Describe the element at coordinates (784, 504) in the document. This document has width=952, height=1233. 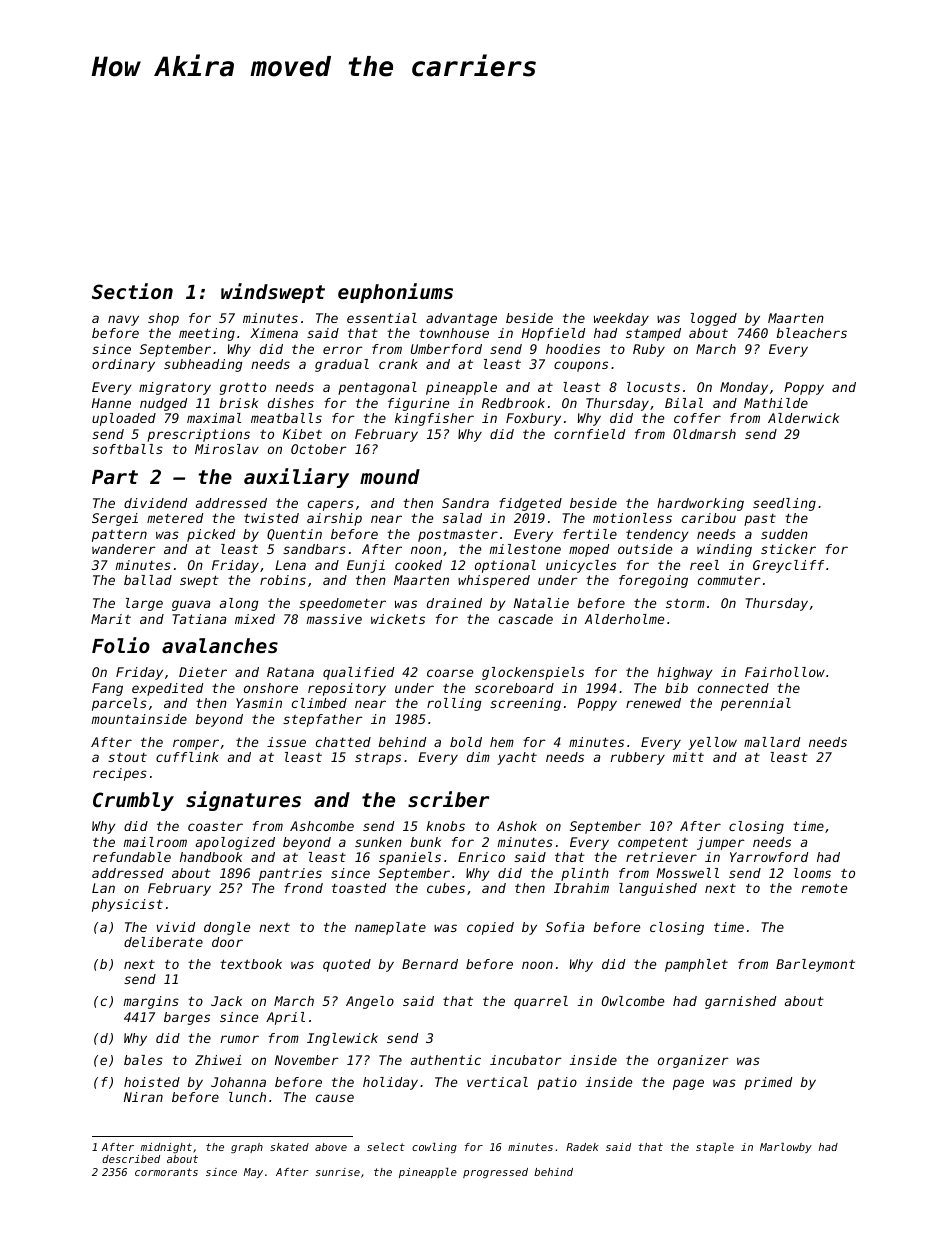
I see `seedling` at that location.
